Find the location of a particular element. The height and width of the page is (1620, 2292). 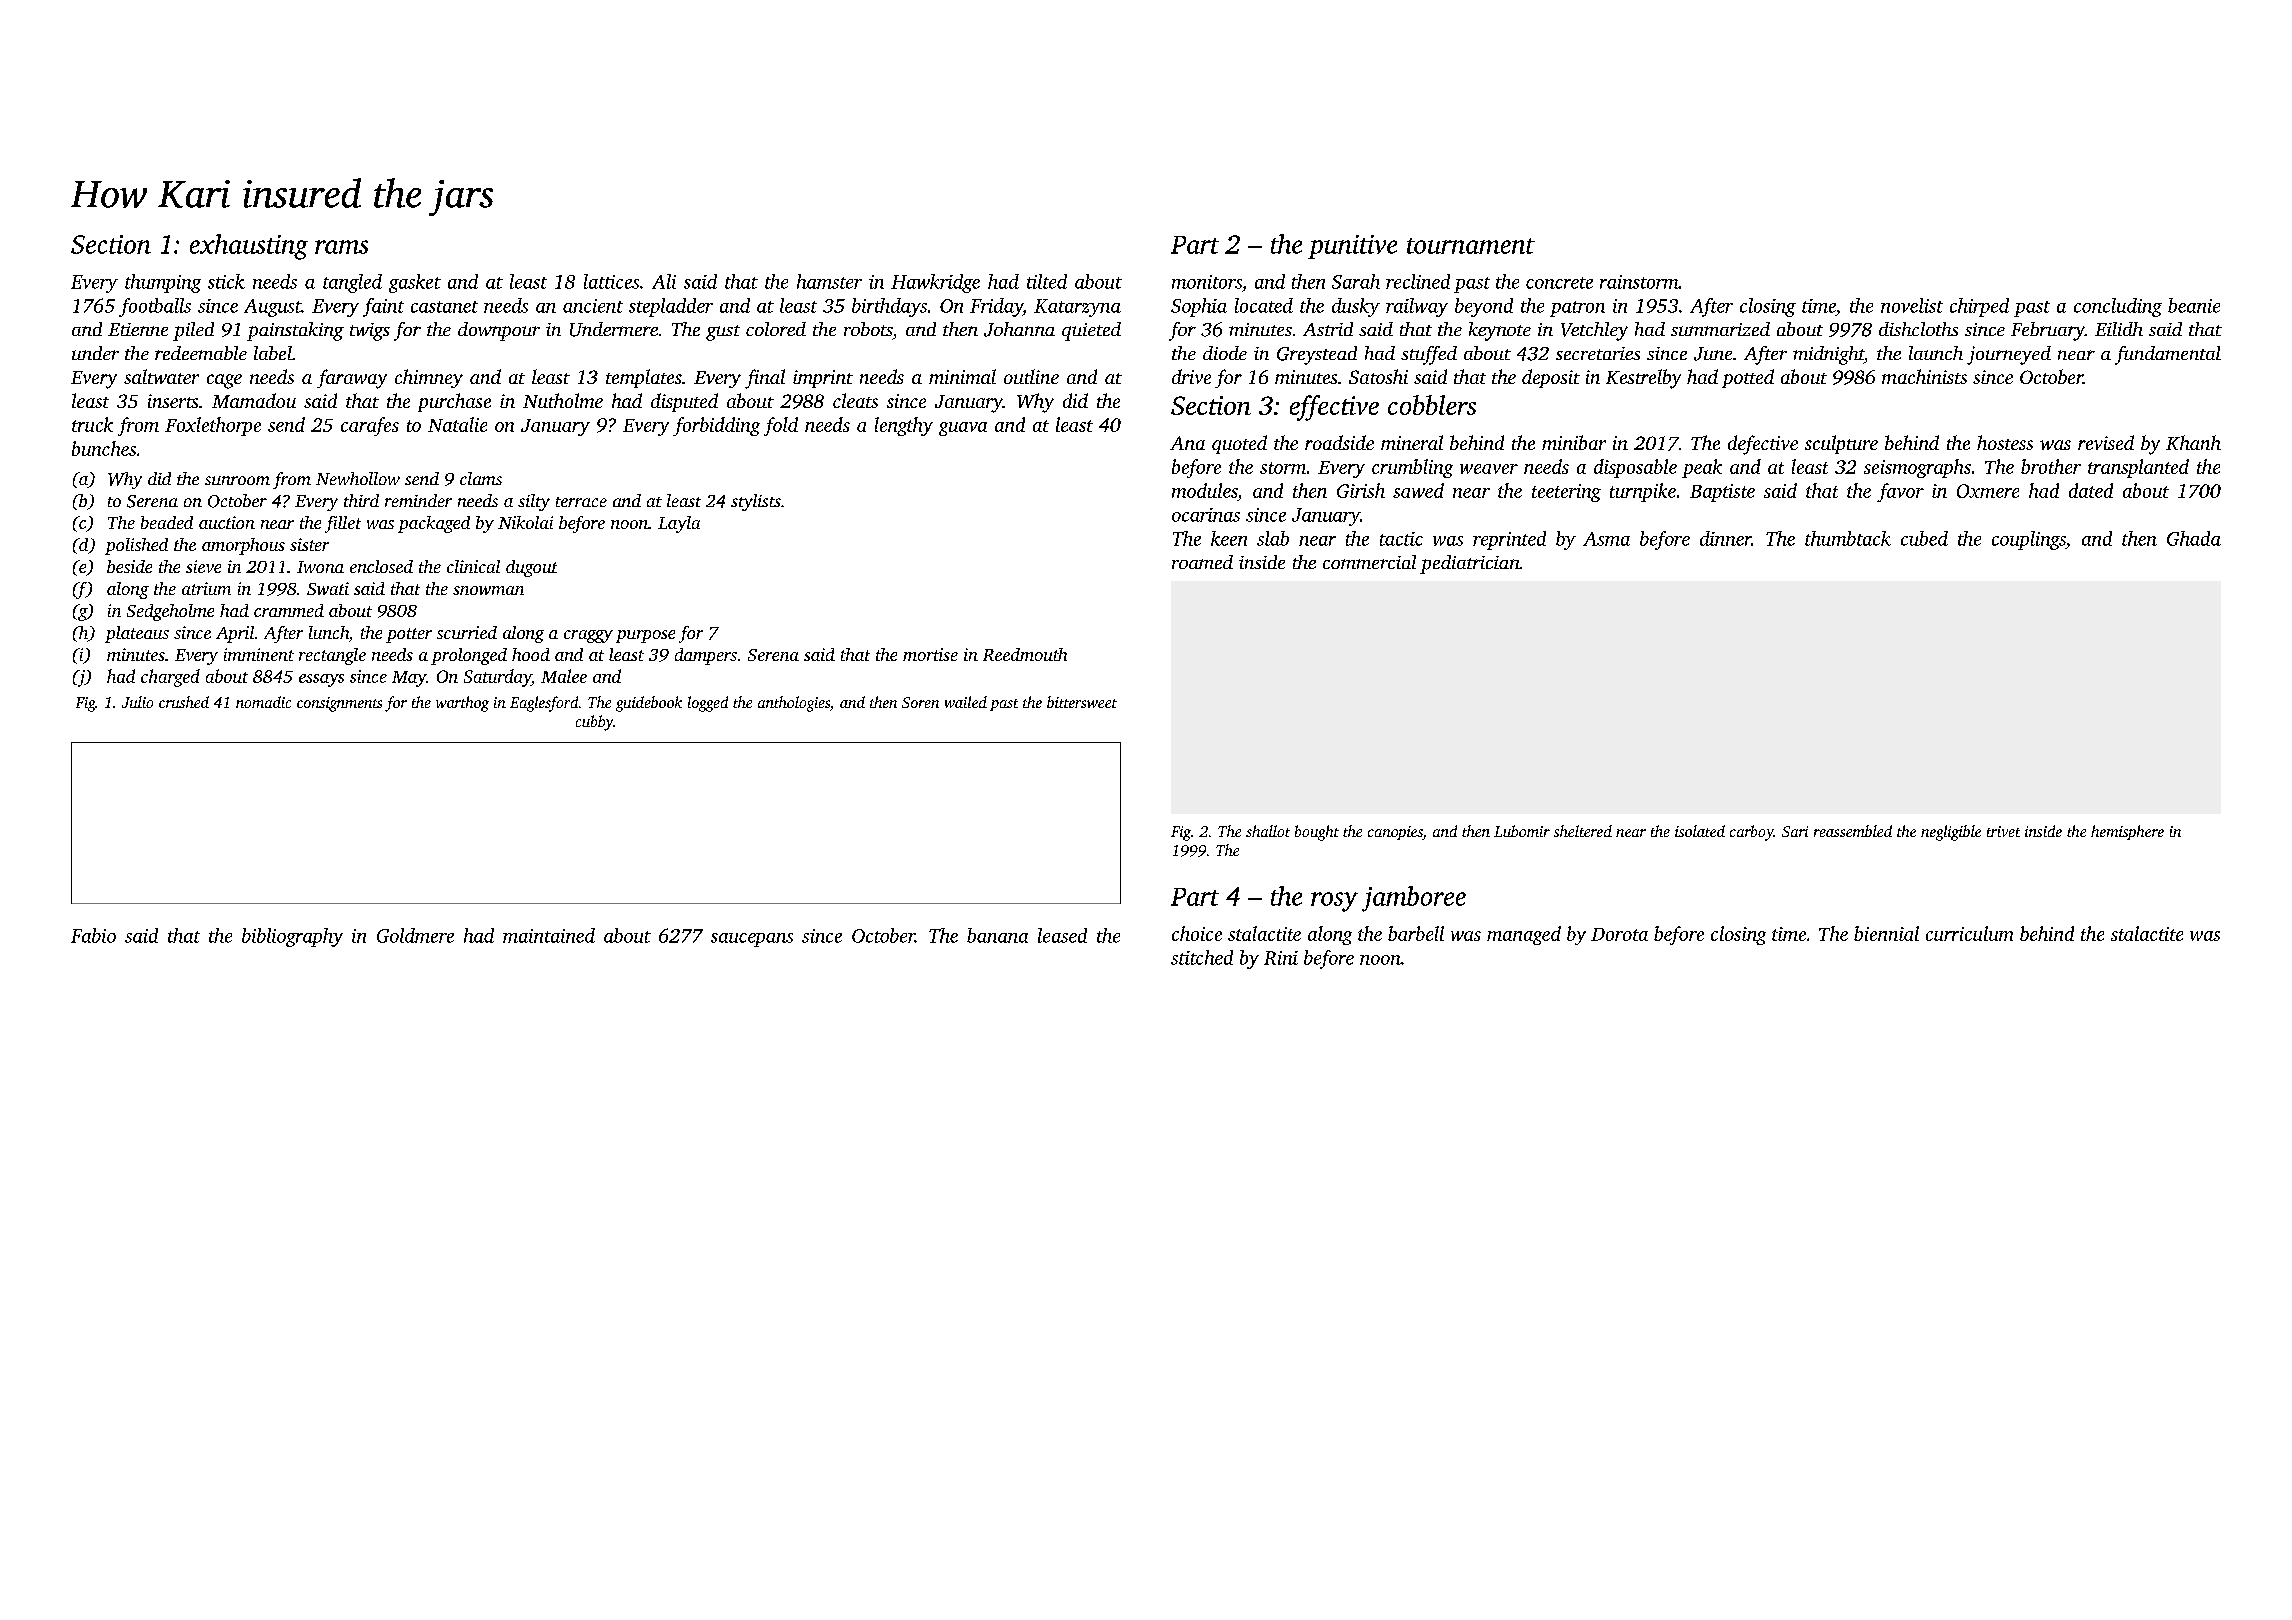

footballs is located at coordinates (155, 307).
